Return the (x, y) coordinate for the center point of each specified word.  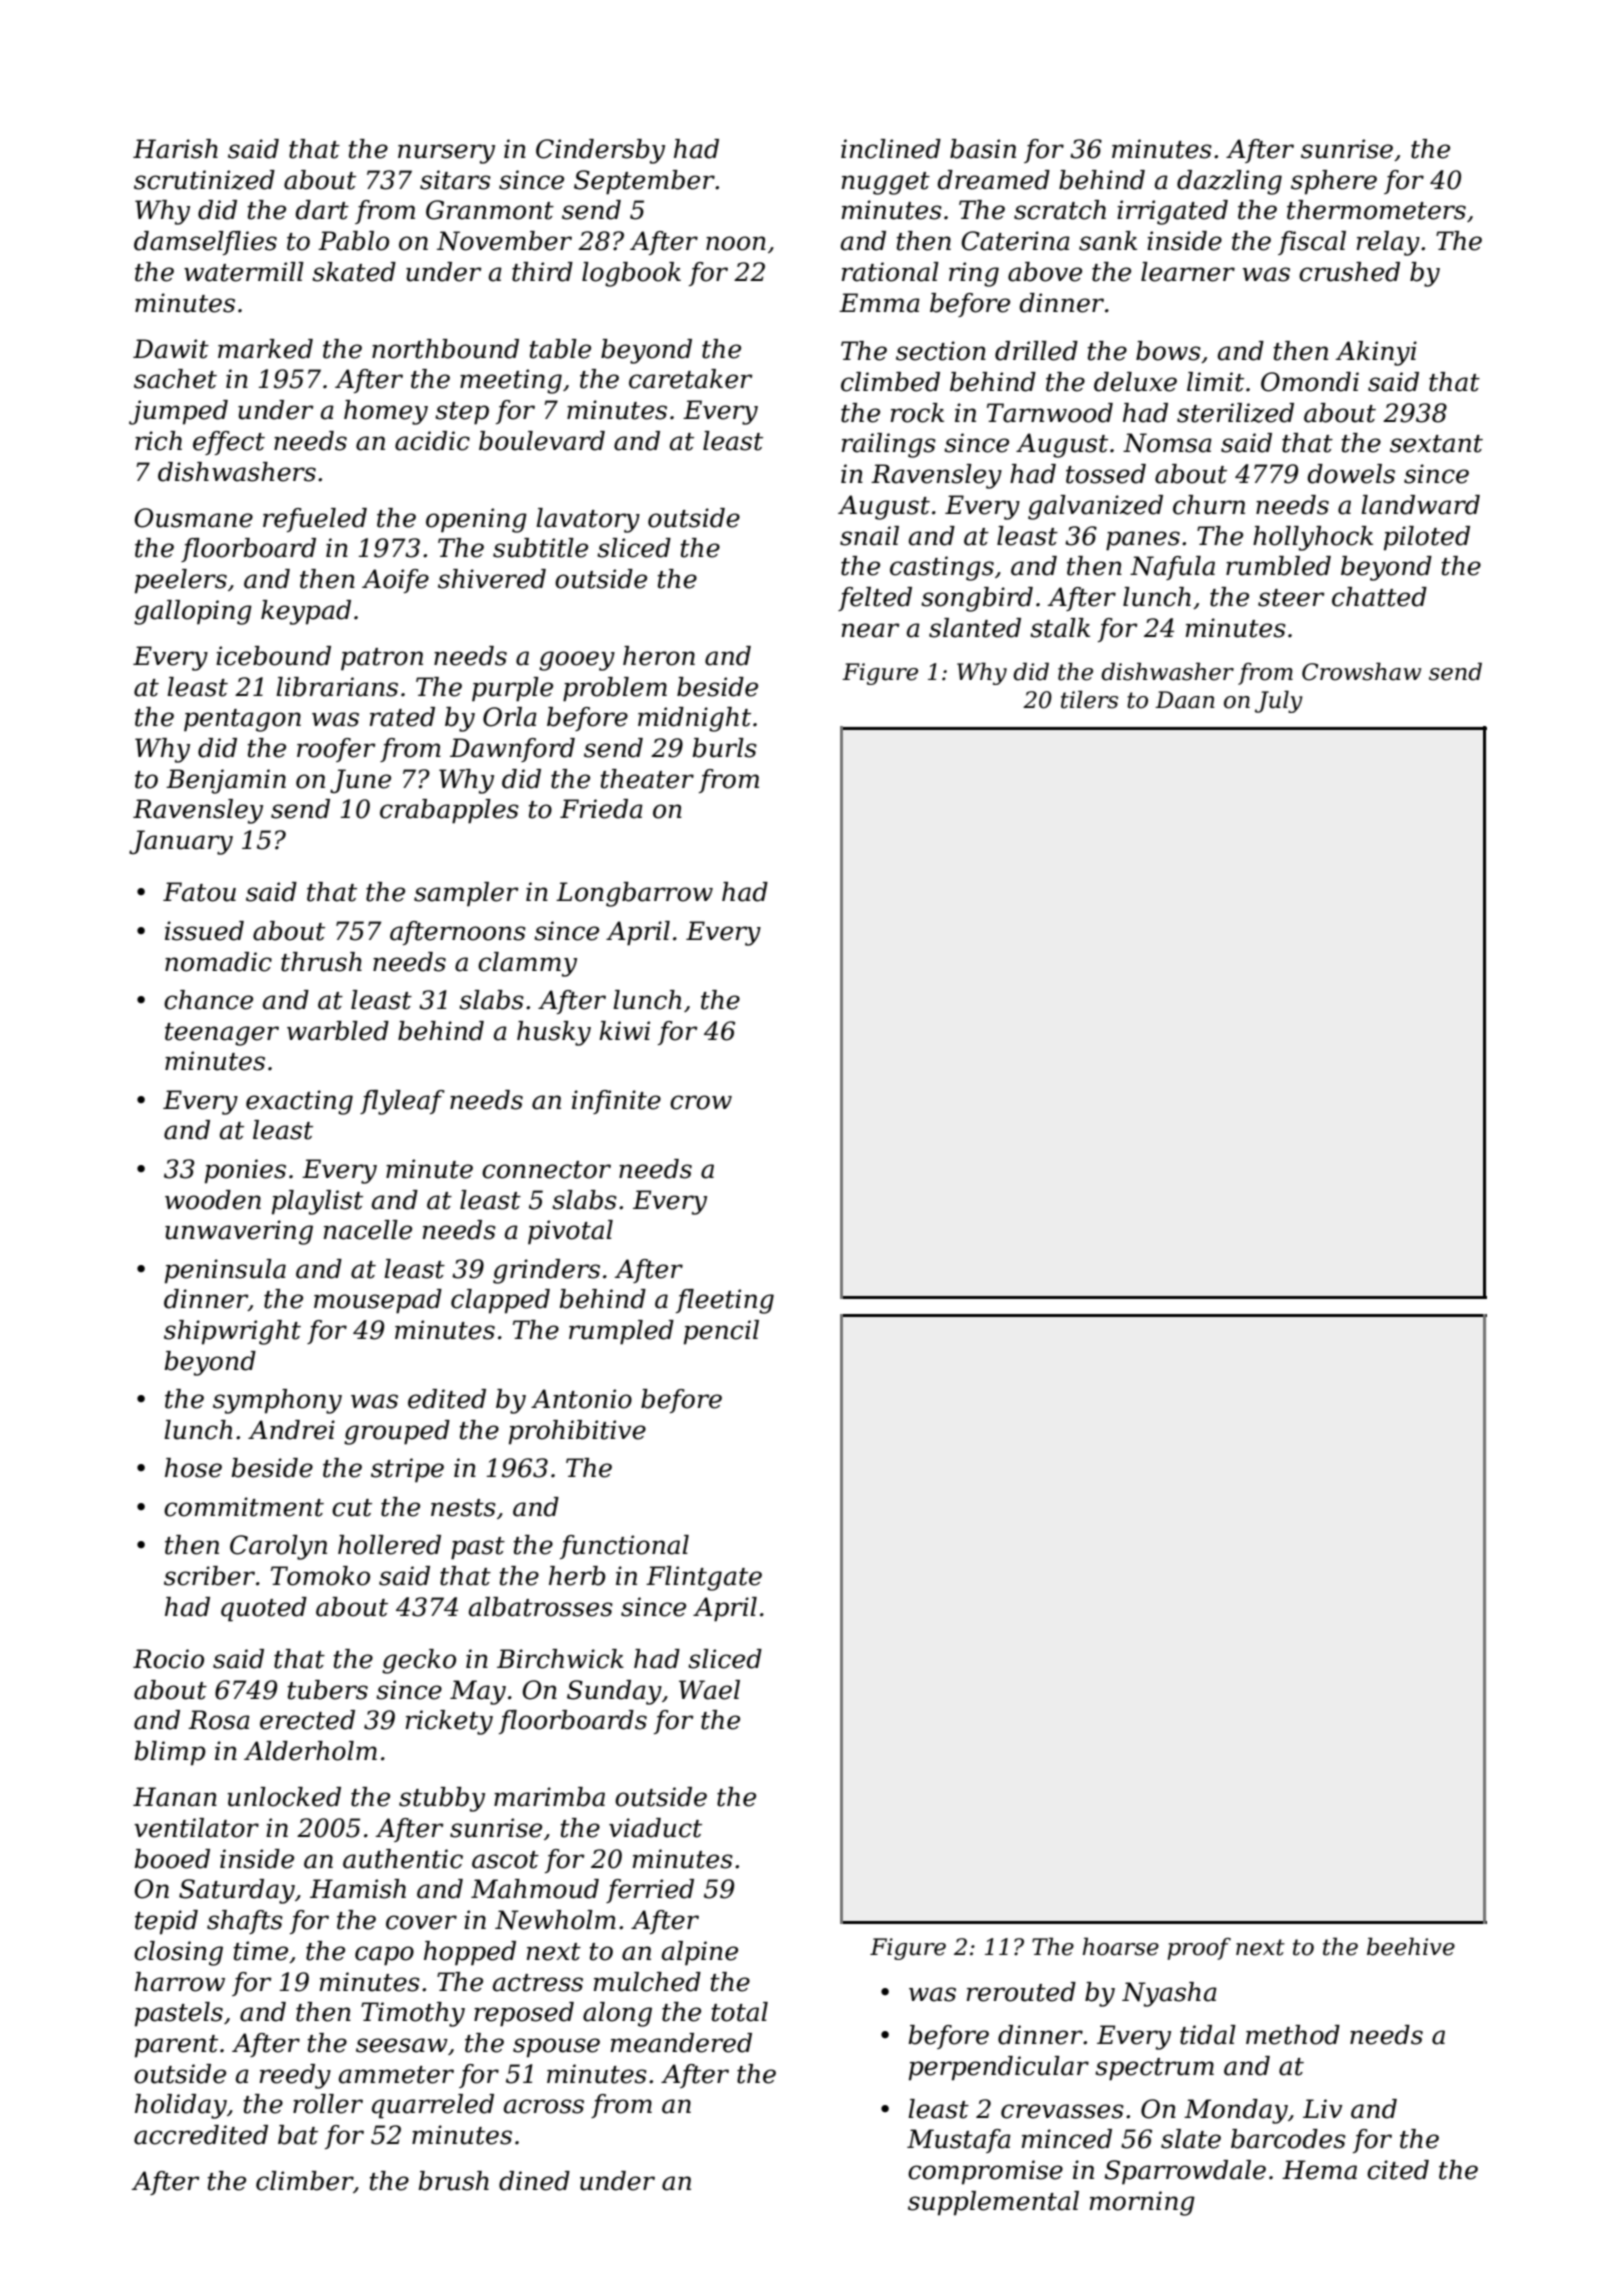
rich (158, 441)
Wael (709, 1690)
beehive (1411, 1946)
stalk (1060, 628)
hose (193, 1468)
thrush (321, 962)
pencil (721, 1332)
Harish (175, 149)
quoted (264, 1609)
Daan (1185, 700)
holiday (181, 2106)
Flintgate (704, 1578)
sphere (1334, 182)
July (1279, 701)
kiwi (624, 1030)
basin (983, 149)
